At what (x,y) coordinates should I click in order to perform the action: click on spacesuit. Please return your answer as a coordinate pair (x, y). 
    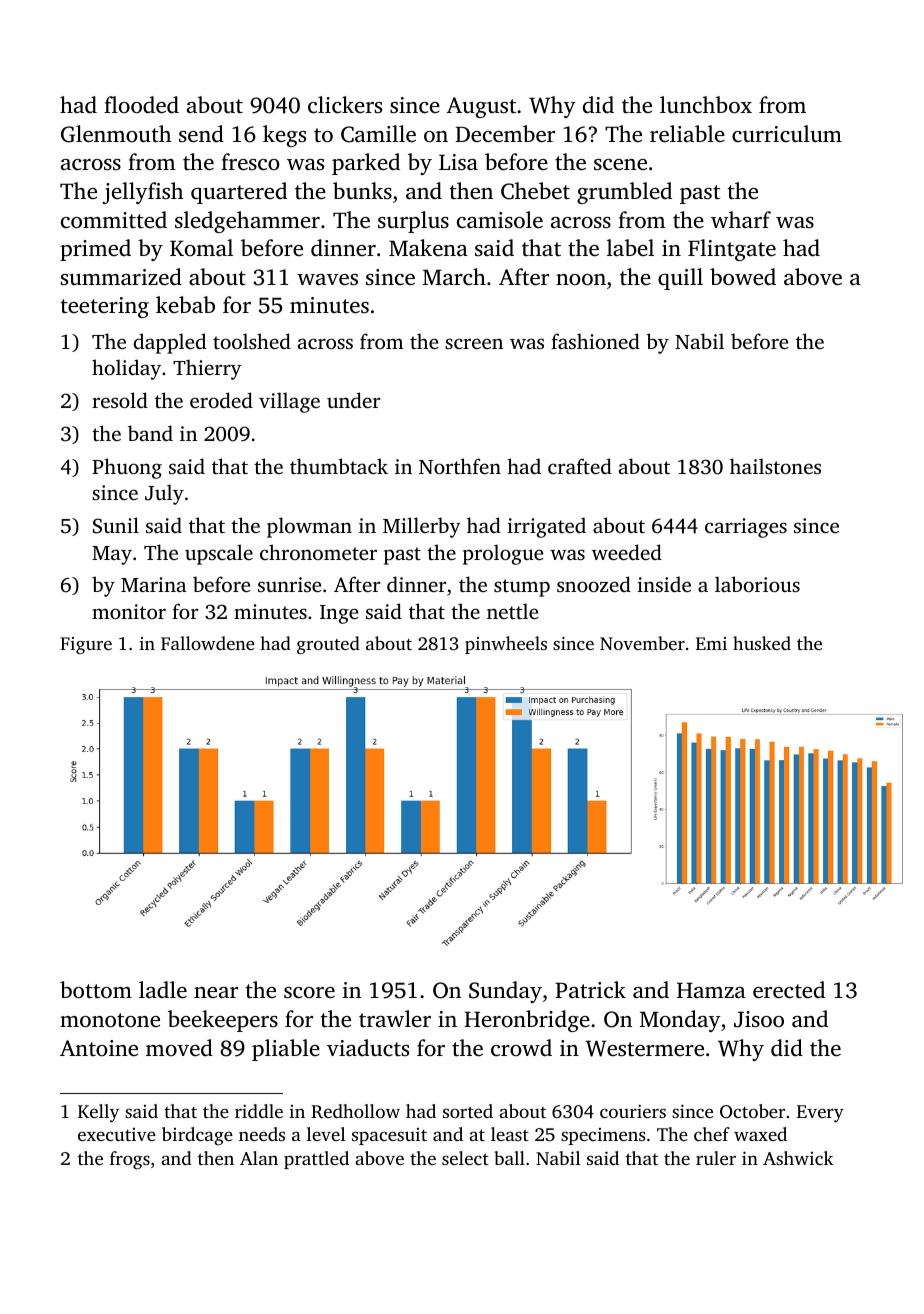
    Looking at the image, I should click on (389, 1136).
